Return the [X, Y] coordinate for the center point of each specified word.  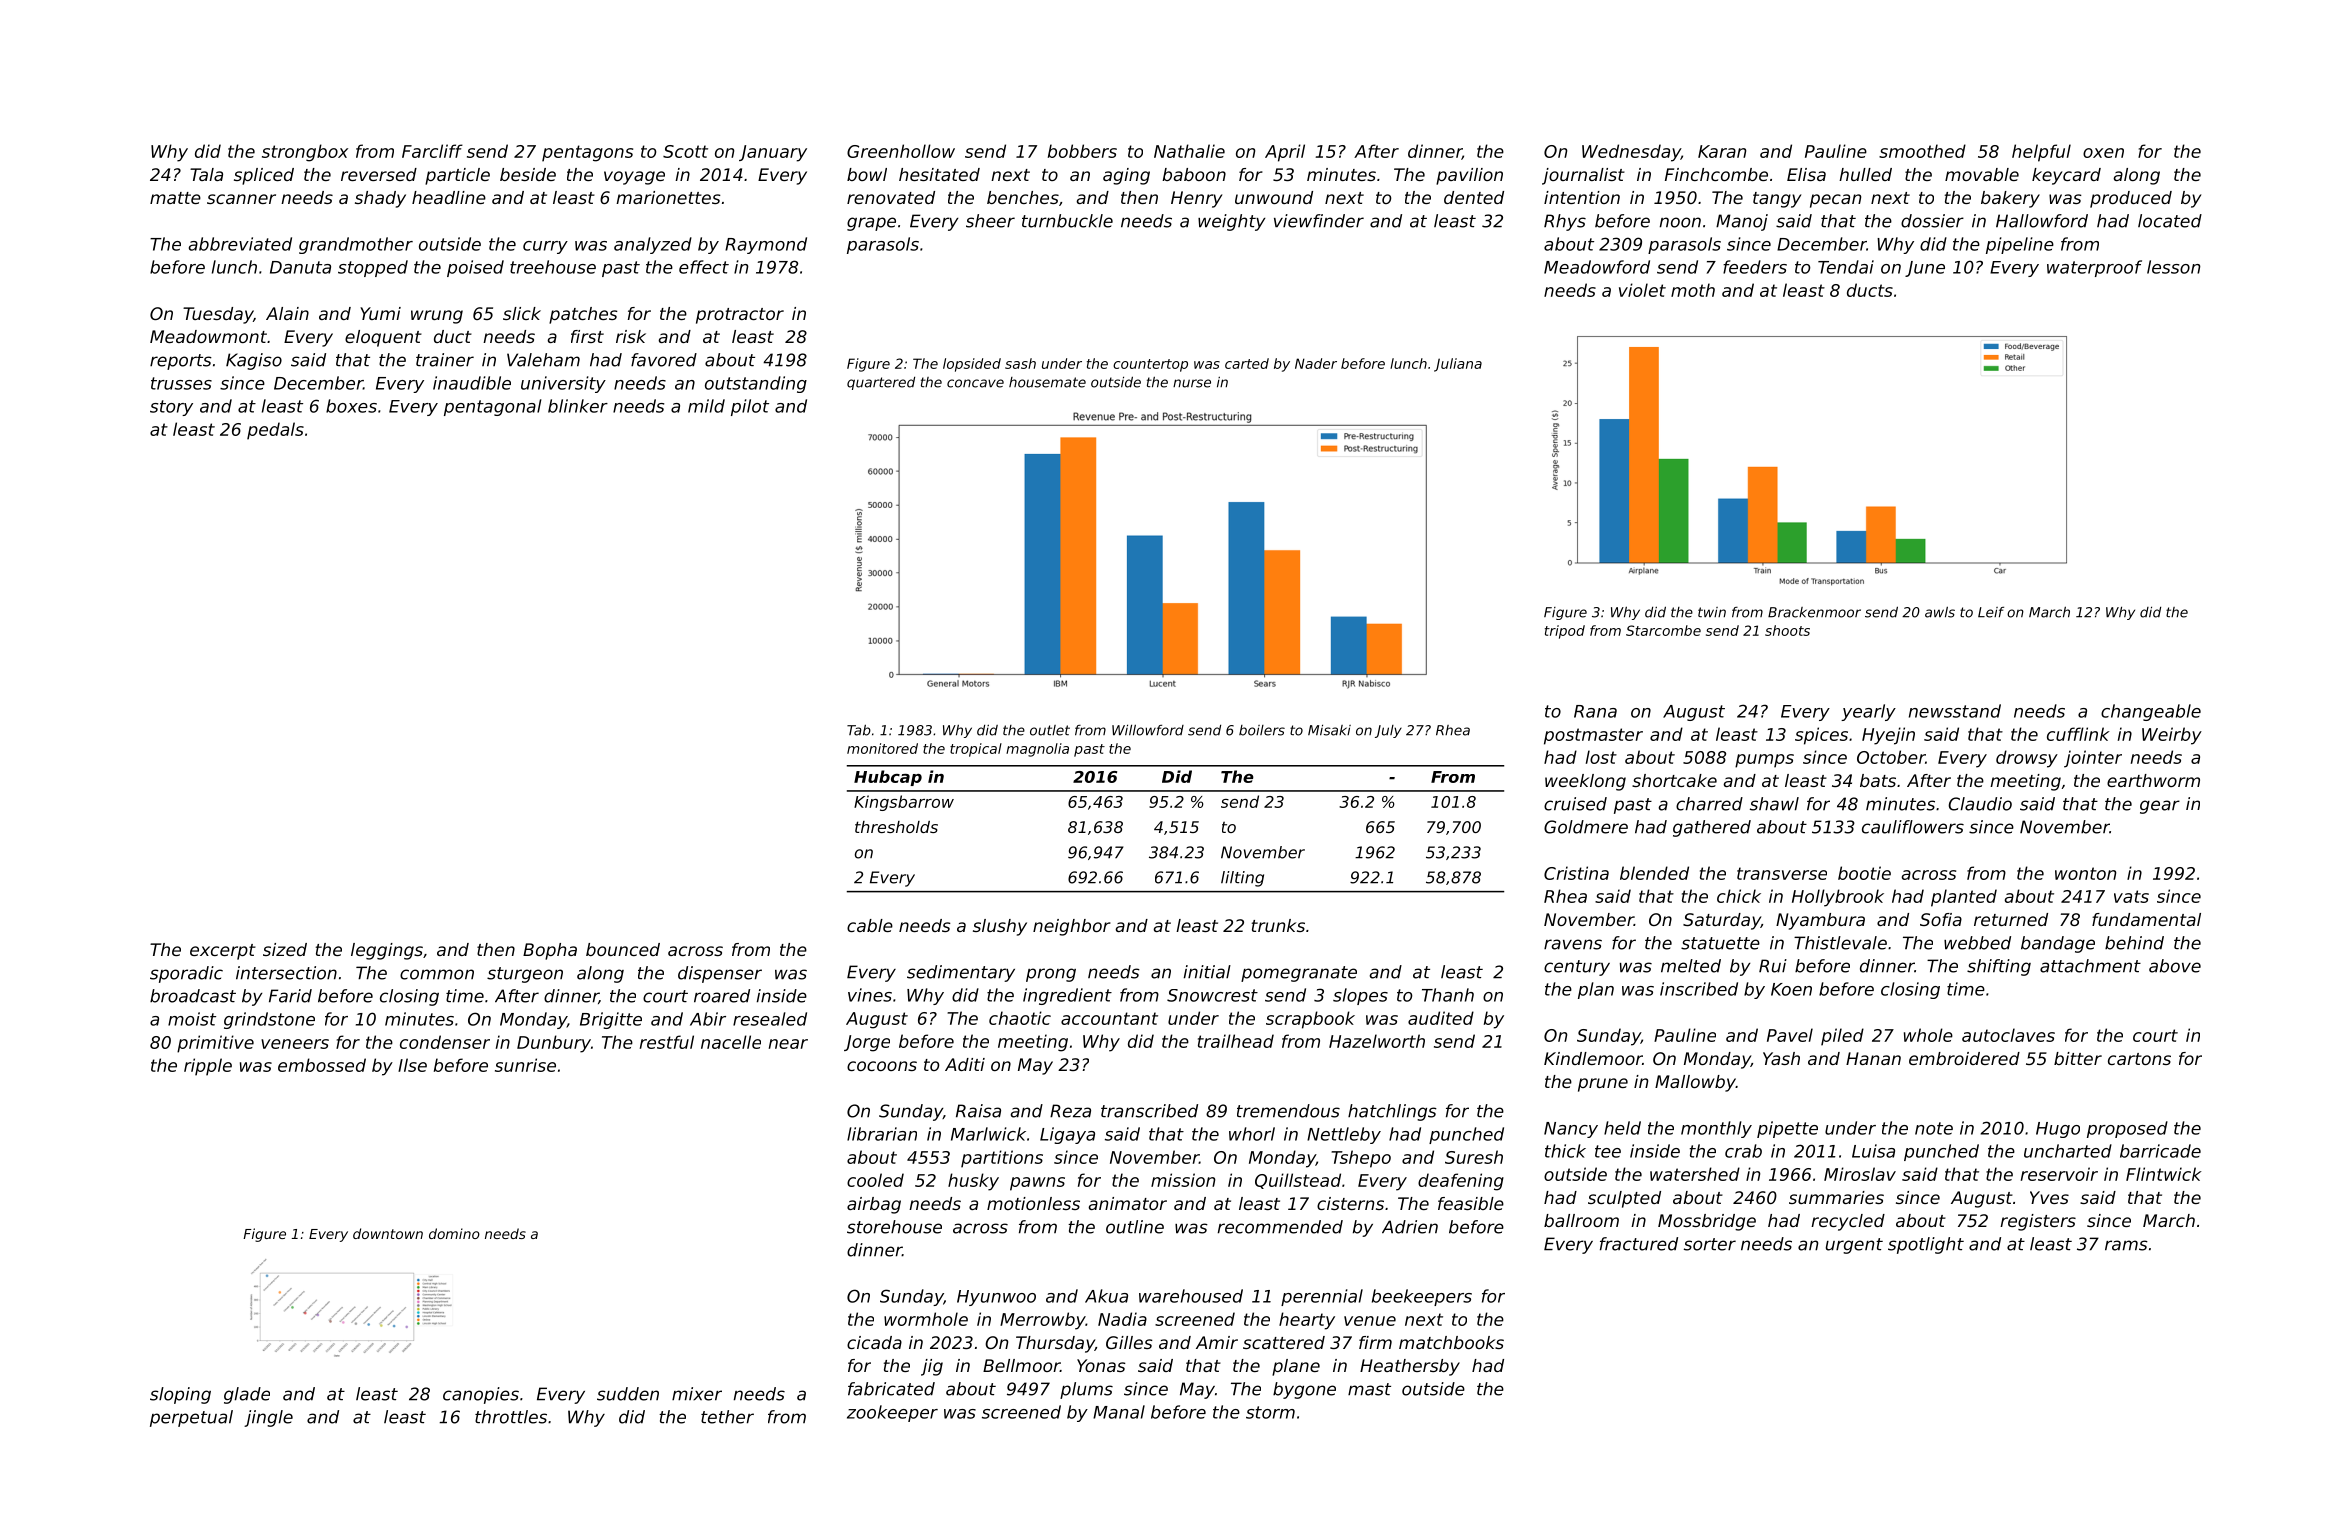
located [2170, 221]
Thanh [1448, 995]
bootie [1864, 873]
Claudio [1980, 804]
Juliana [1458, 365]
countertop [1150, 365]
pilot [750, 407]
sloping [180, 1395]
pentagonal [493, 407]
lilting [1242, 879]
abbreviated [240, 244]
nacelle [731, 1042]
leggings [387, 951]
